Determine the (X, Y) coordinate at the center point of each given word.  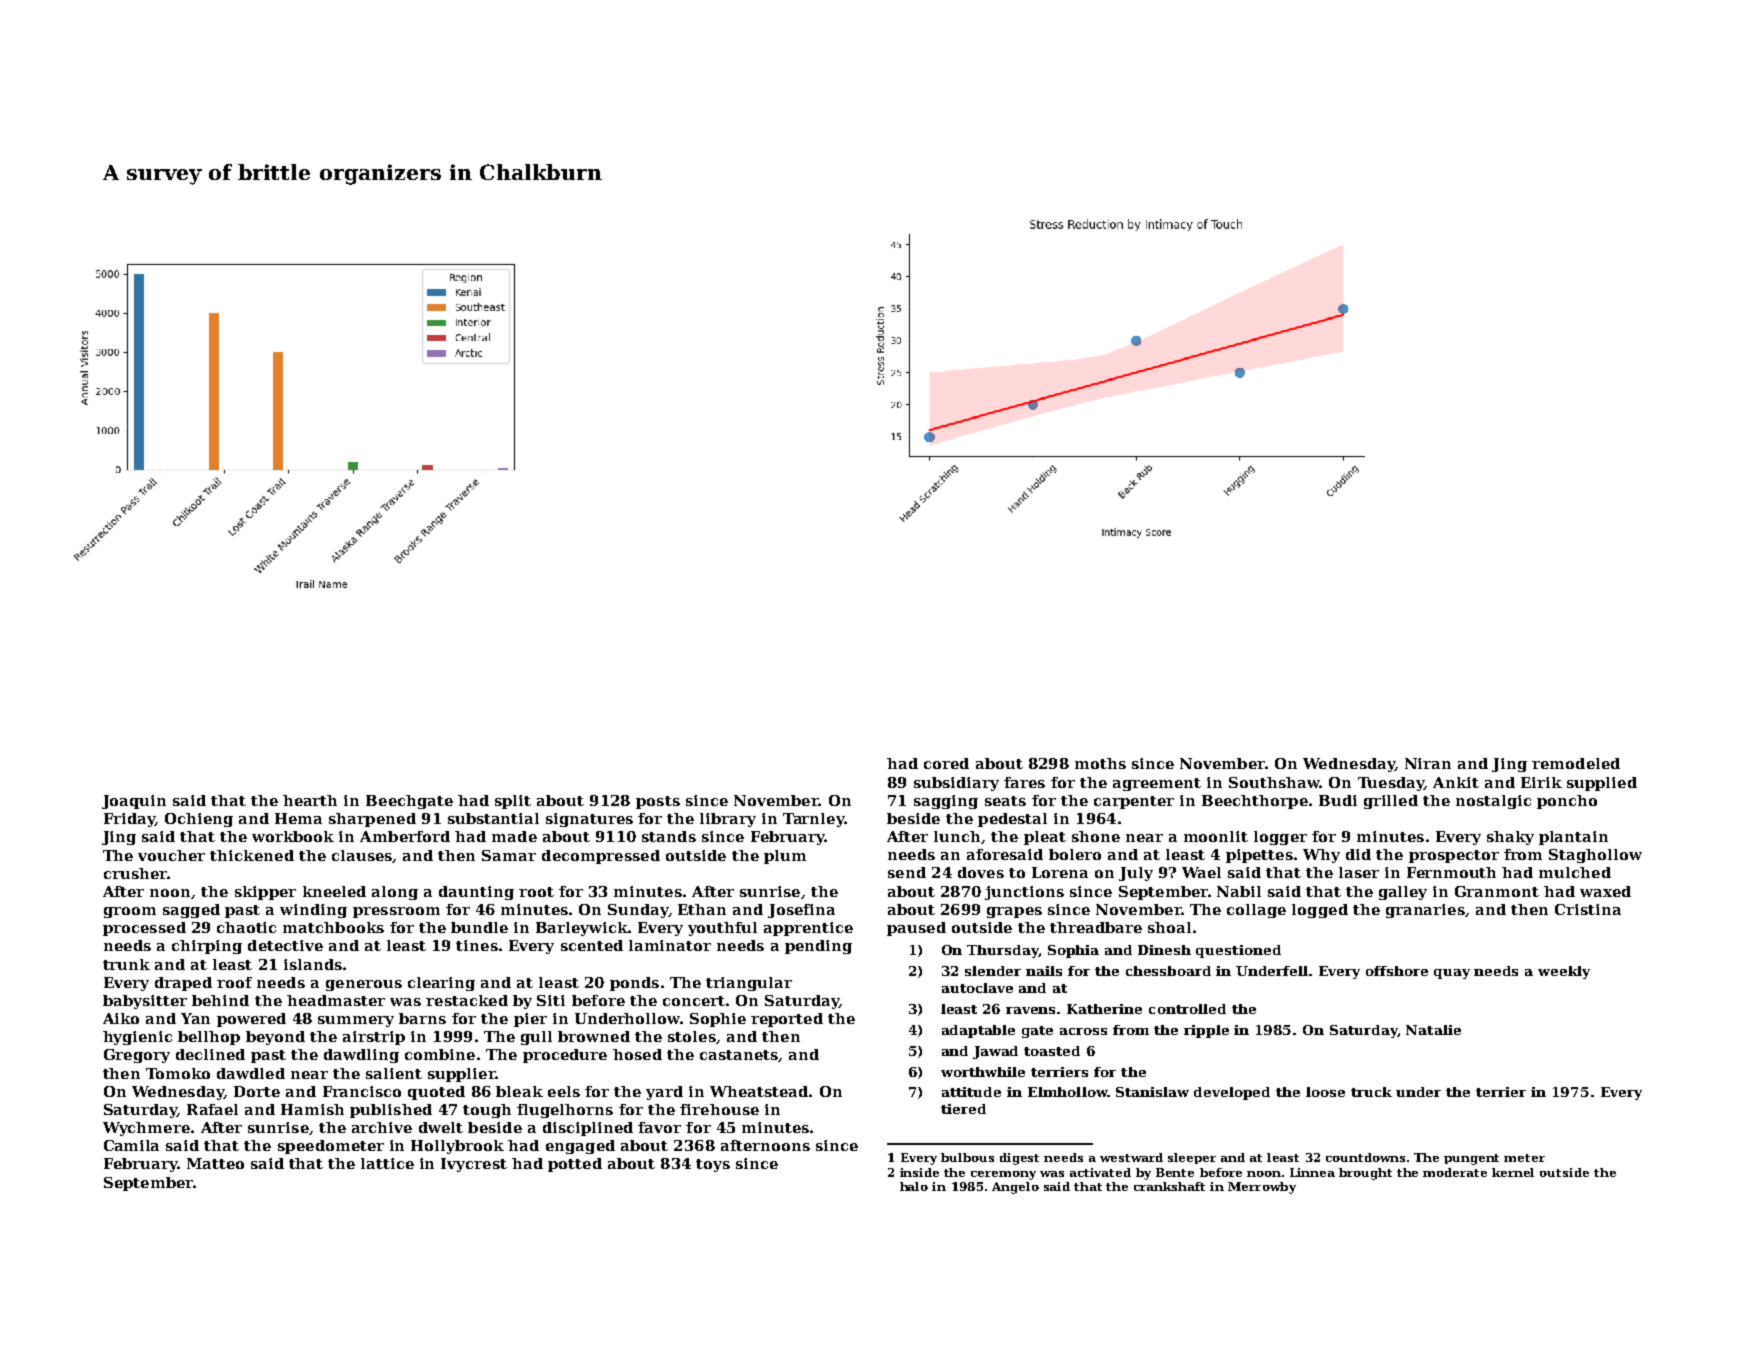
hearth (310, 800)
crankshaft (1169, 1186)
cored (946, 763)
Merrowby (1262, 1188)
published (391, 1111)
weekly (1564, 972)
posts (658, 802)
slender (993, 971)
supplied (1602, 784)
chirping (207, 947)
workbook (293, 836)
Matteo (215, 1163)
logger (1280, 838)
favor (659, 1127)
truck (1371, 1092)
